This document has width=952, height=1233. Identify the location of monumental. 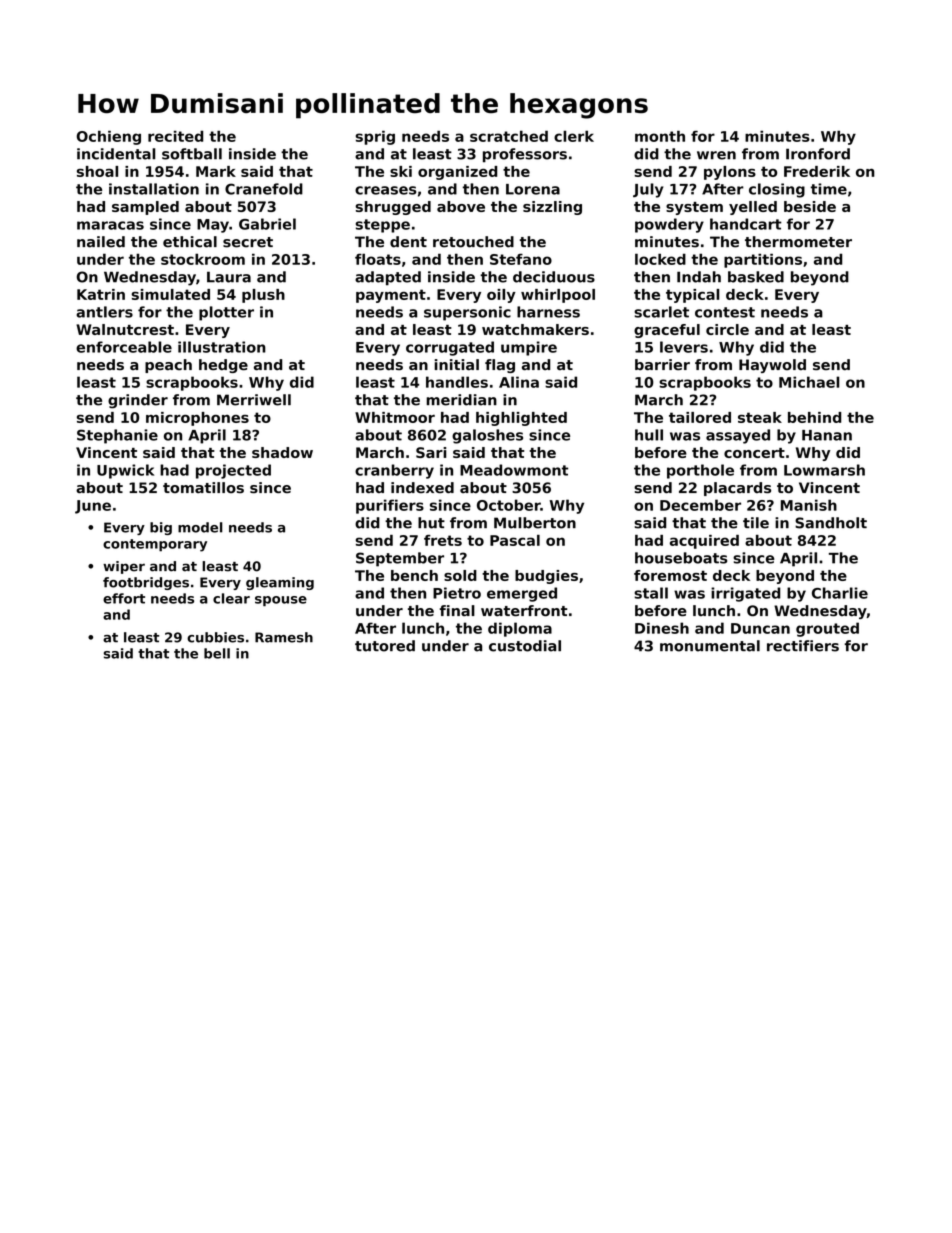
(710, 646).
